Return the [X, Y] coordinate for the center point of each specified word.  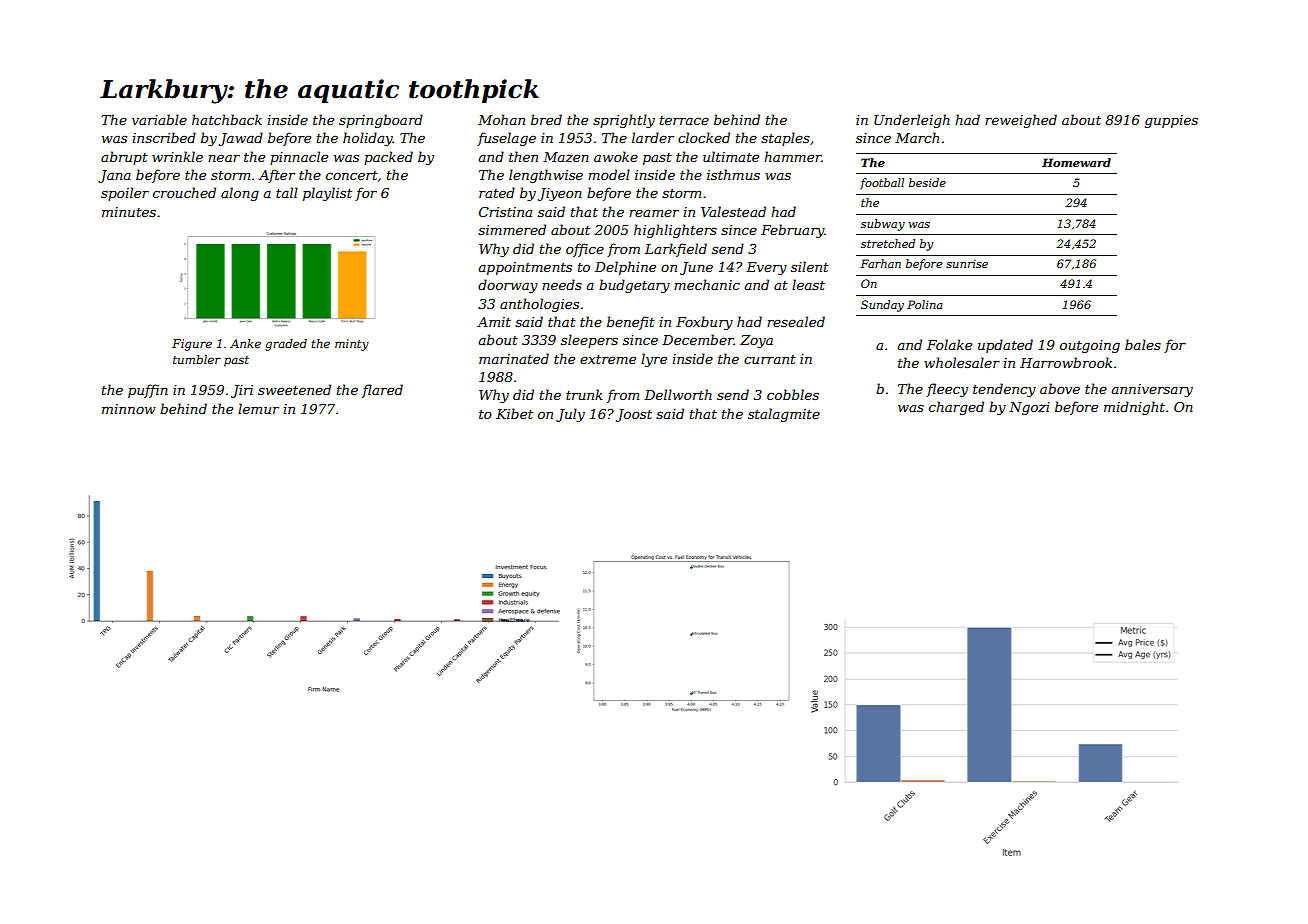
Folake [949, 344]
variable [159, 119]
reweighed [1021, 121]
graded [286, 345]
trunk [584, 394]
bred [546, 119]
